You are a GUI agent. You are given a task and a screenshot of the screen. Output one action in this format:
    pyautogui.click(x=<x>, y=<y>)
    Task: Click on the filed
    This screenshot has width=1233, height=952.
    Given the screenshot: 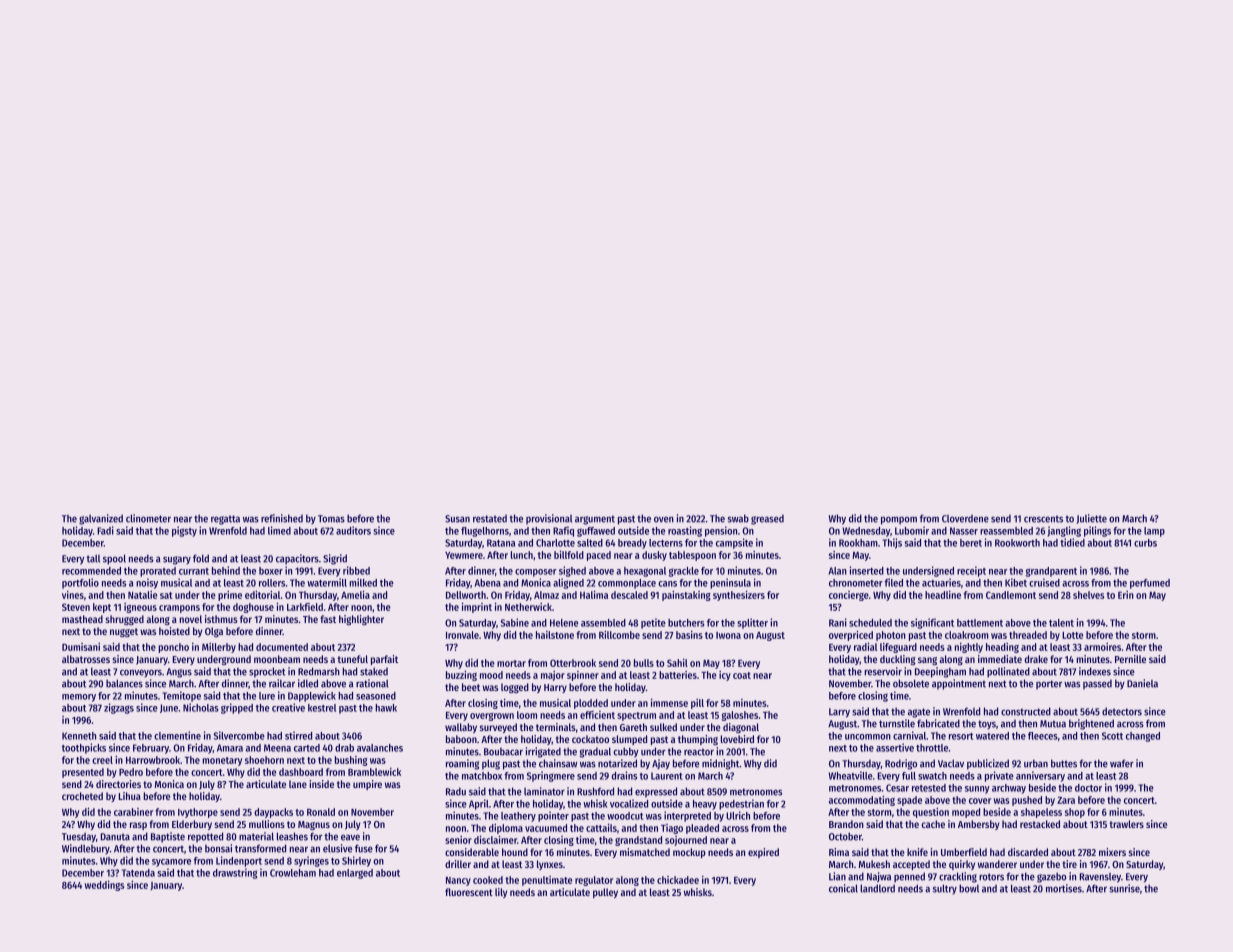 What is the action you would take?
    pyautogui.click(x=894, y=582)
